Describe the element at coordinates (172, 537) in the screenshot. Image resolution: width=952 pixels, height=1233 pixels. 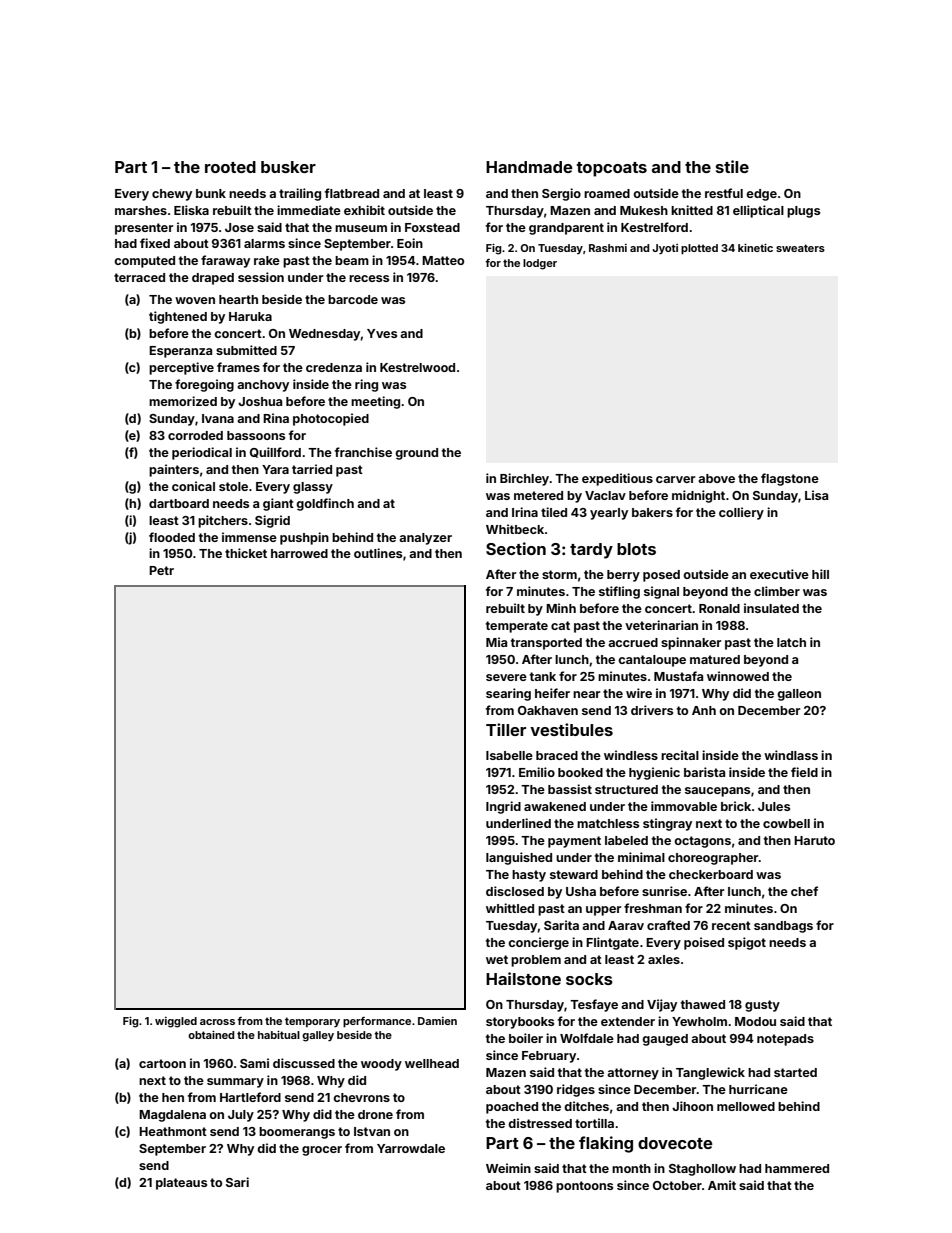
I see `flooded` at that location.
